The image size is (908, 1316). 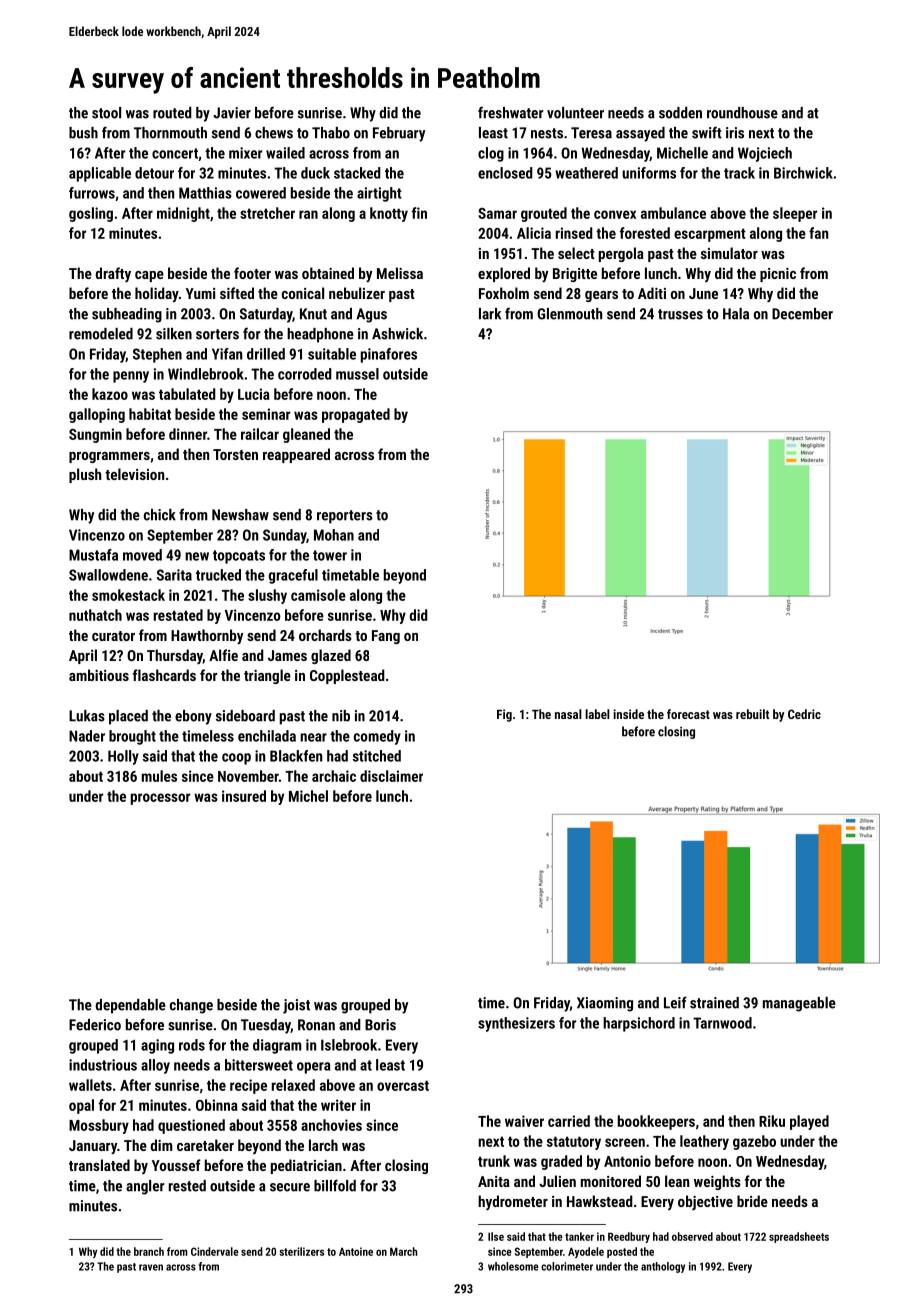 What do you see at coordinates (106, 113) in the screenshot?
I see `stool` at bounding box center [106, 113].
